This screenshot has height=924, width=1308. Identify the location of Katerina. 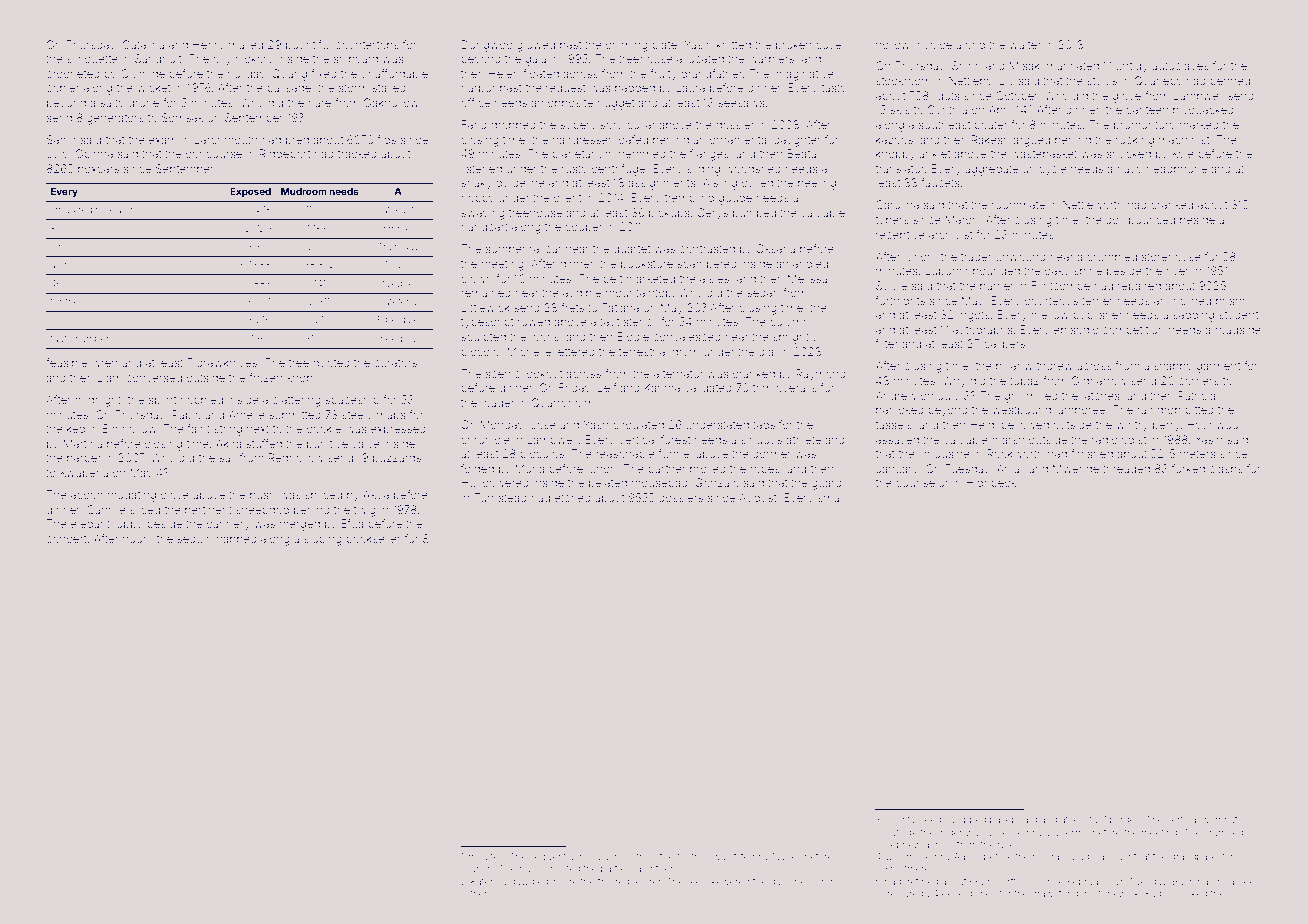
(488, 881).
